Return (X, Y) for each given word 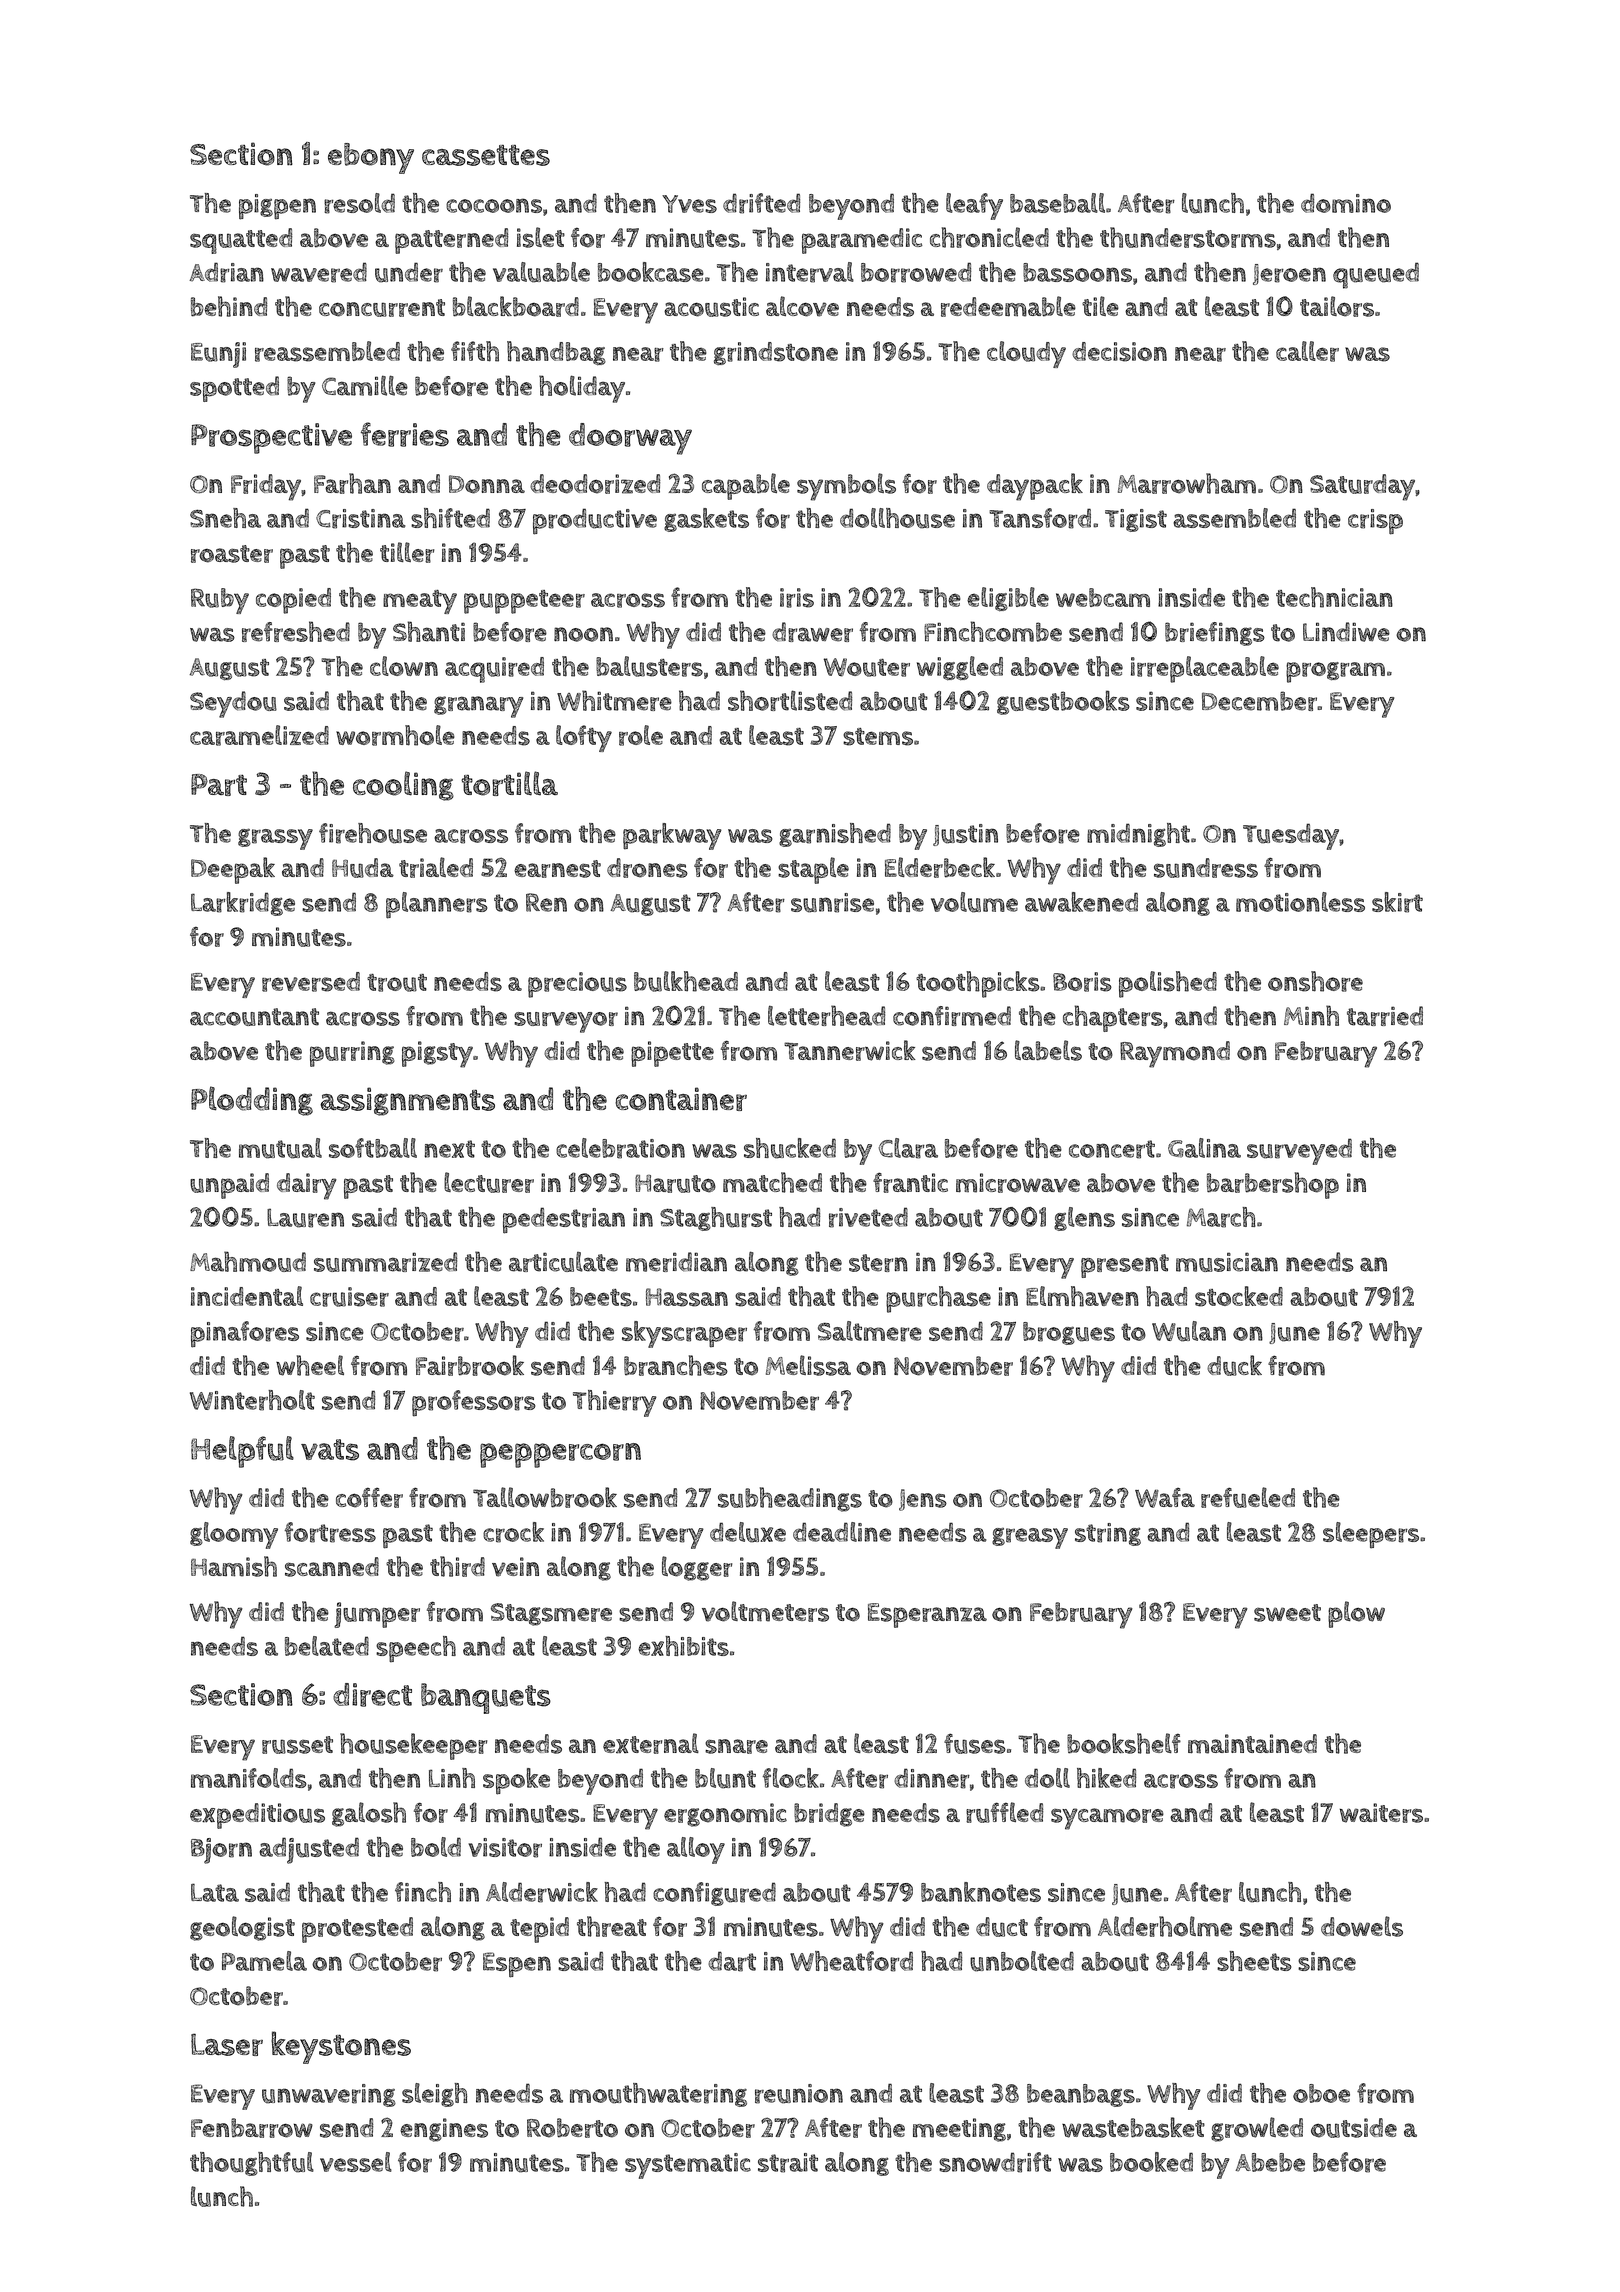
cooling (403, 786)
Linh (452, 1778)
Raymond (1175, 1054)
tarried (1385, 1016)
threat (612, 1926)
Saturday (1362, 487)
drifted (762, 203)
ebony (371, 158)
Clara (908, 1148)
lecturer (489, 1182)
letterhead (826, 1015)
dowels (1362, 1926)
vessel (356, 2162)
